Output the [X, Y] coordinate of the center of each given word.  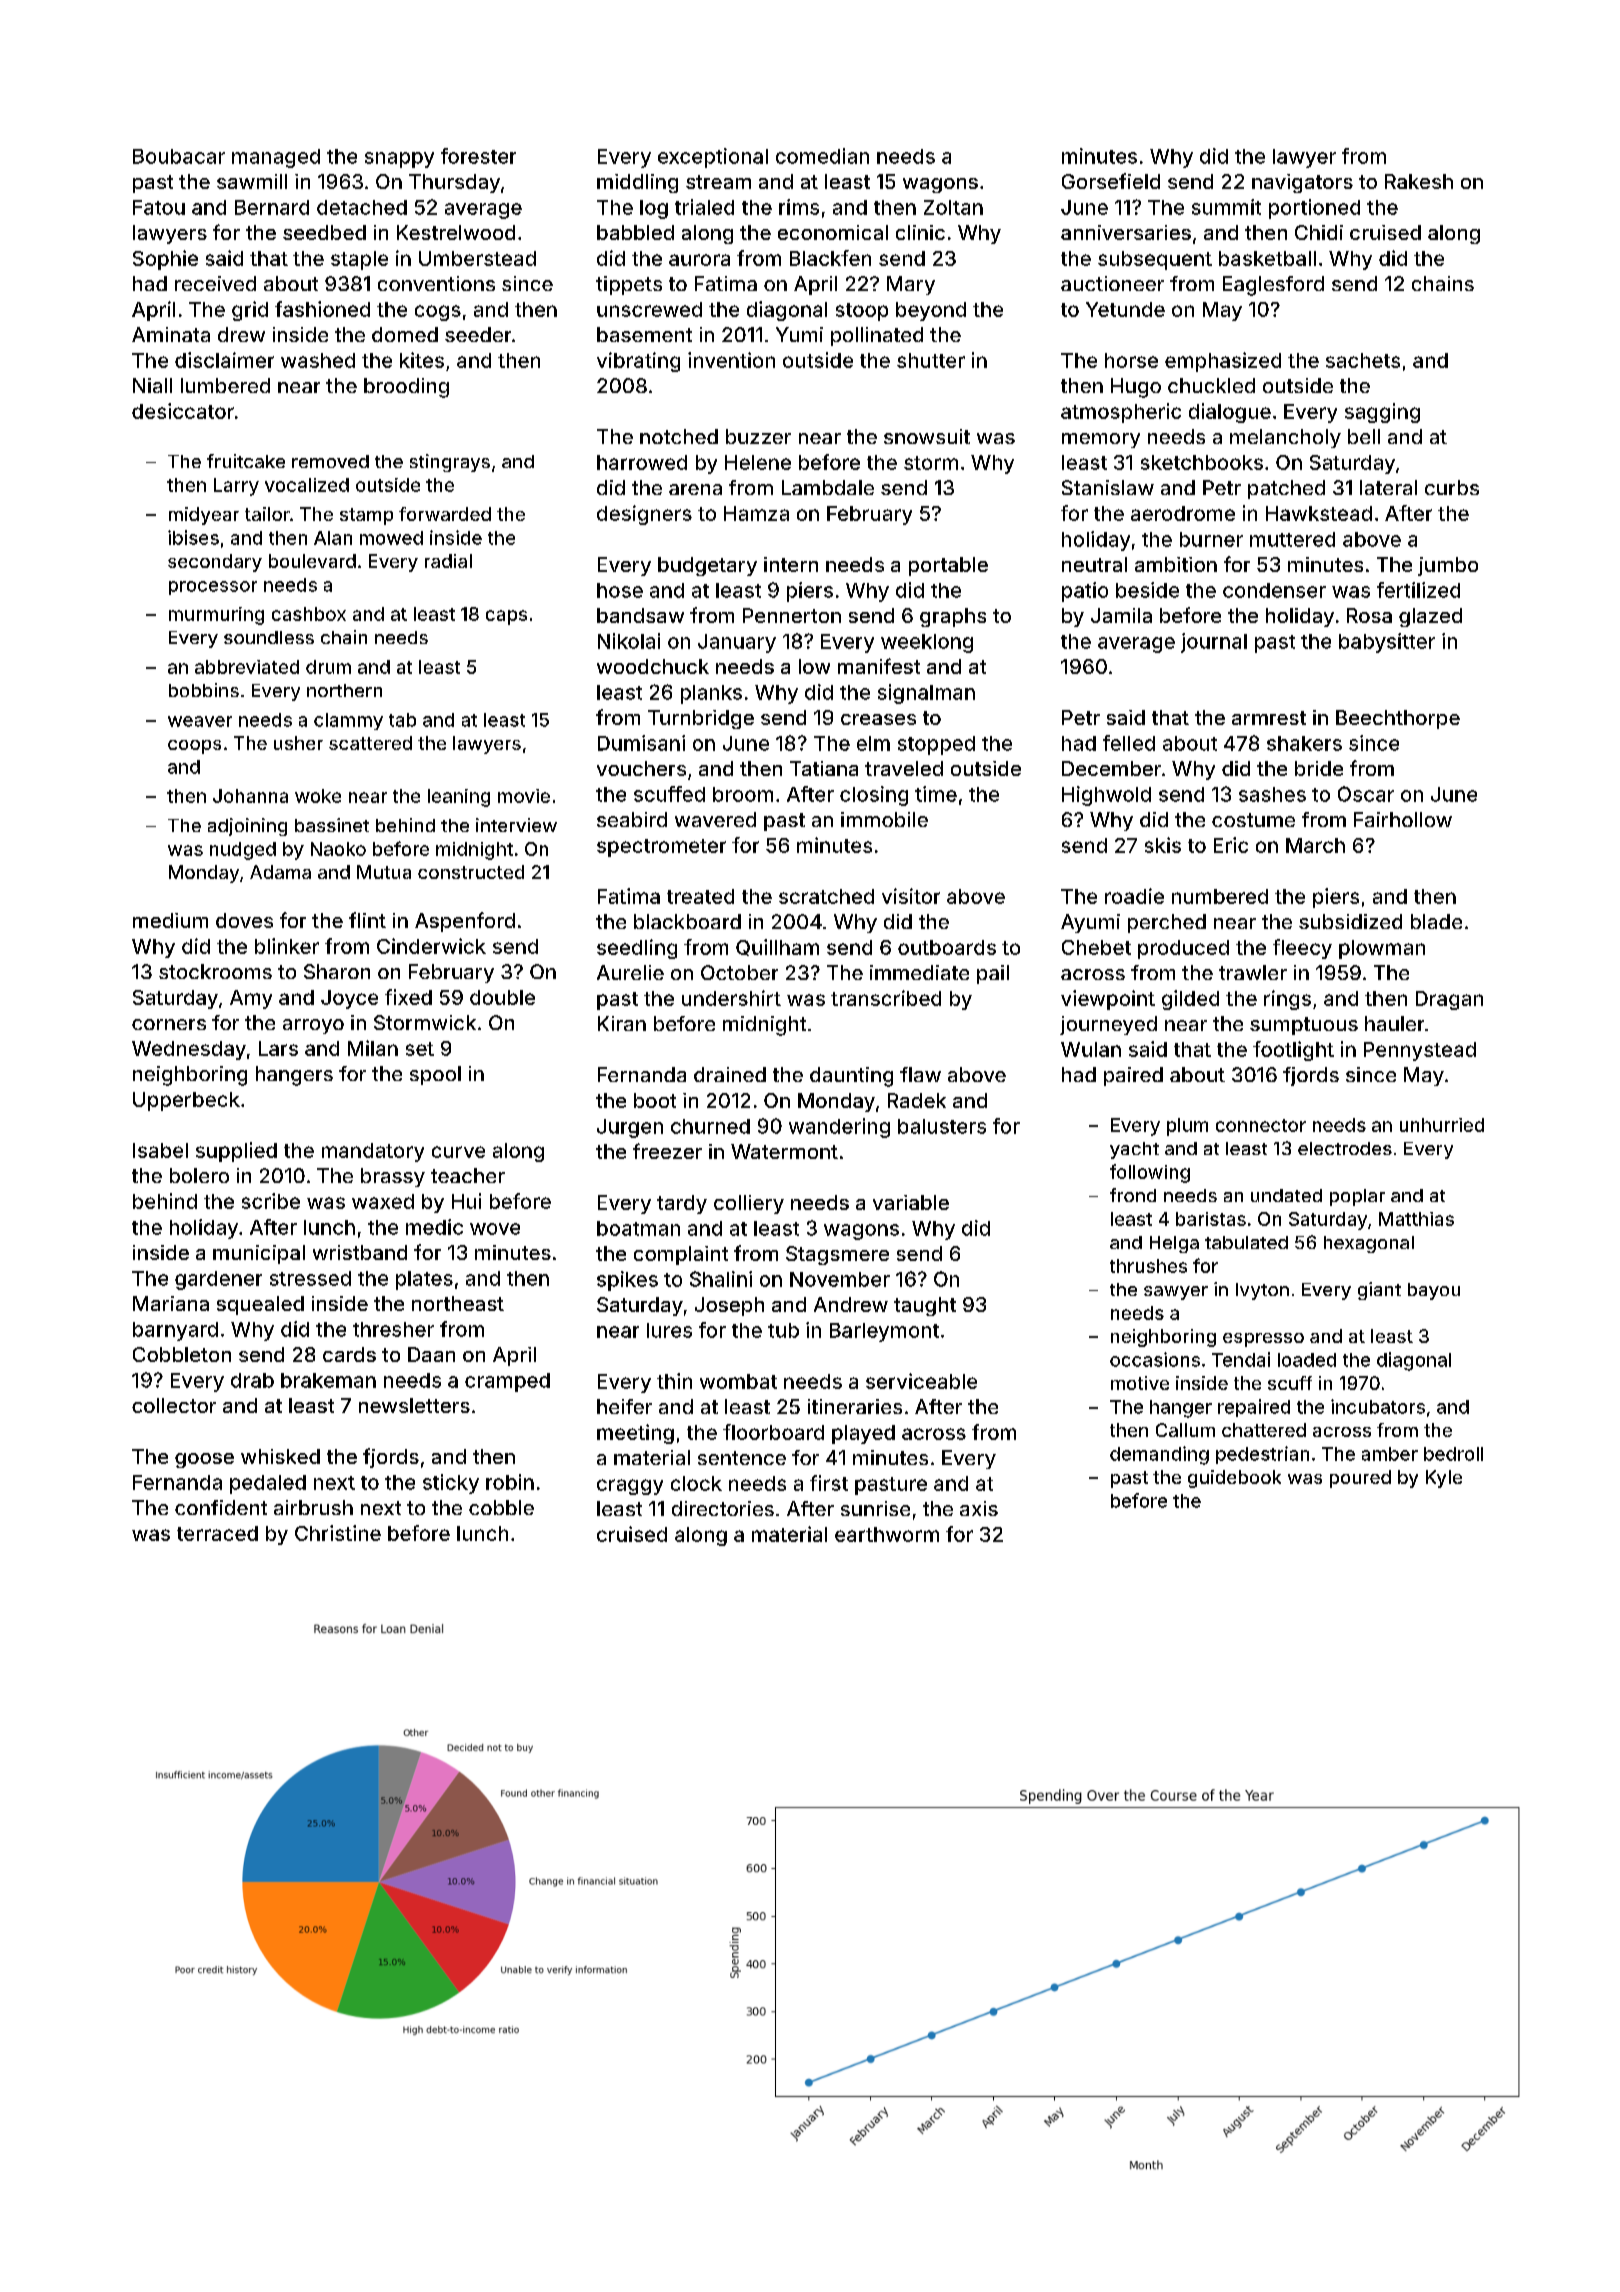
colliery [749, 1204]
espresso [1263, 1340]
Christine [338, 1533]
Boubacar [179, 156]
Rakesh [1419, 181]
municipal [259, 1254]
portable [948, 566]
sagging [1382, 413]
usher [298, 743]
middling [637, 183]
